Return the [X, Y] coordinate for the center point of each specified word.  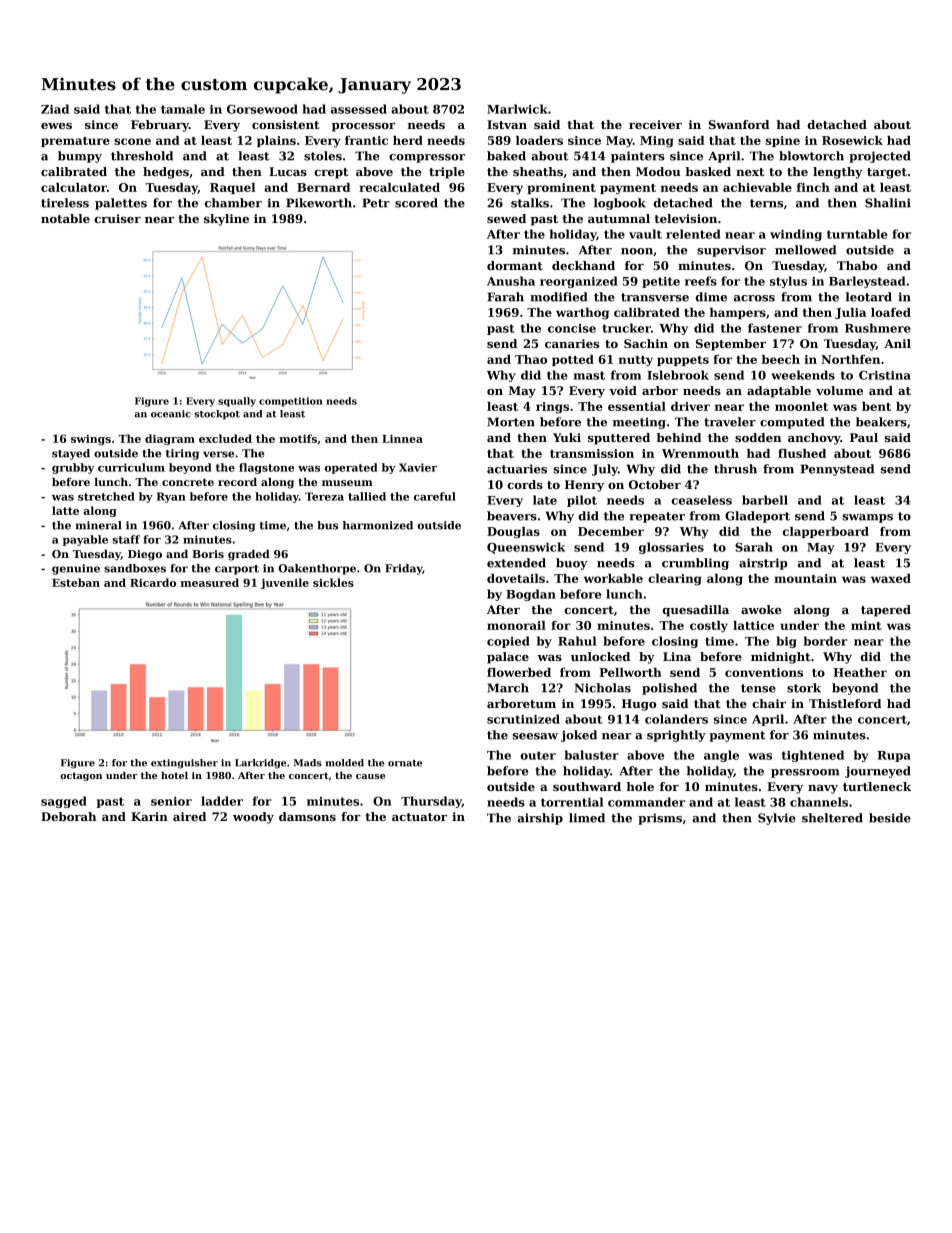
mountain [805, 578]
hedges [166, 173]
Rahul [577, 641]
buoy [572, 564]
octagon [81, 776]
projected [880, 157]
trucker [626, 328]
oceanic [171, 414]
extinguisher [184, 764]
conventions [764, 672]
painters [638, 157]
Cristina [885, 375]
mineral [99, 525]
